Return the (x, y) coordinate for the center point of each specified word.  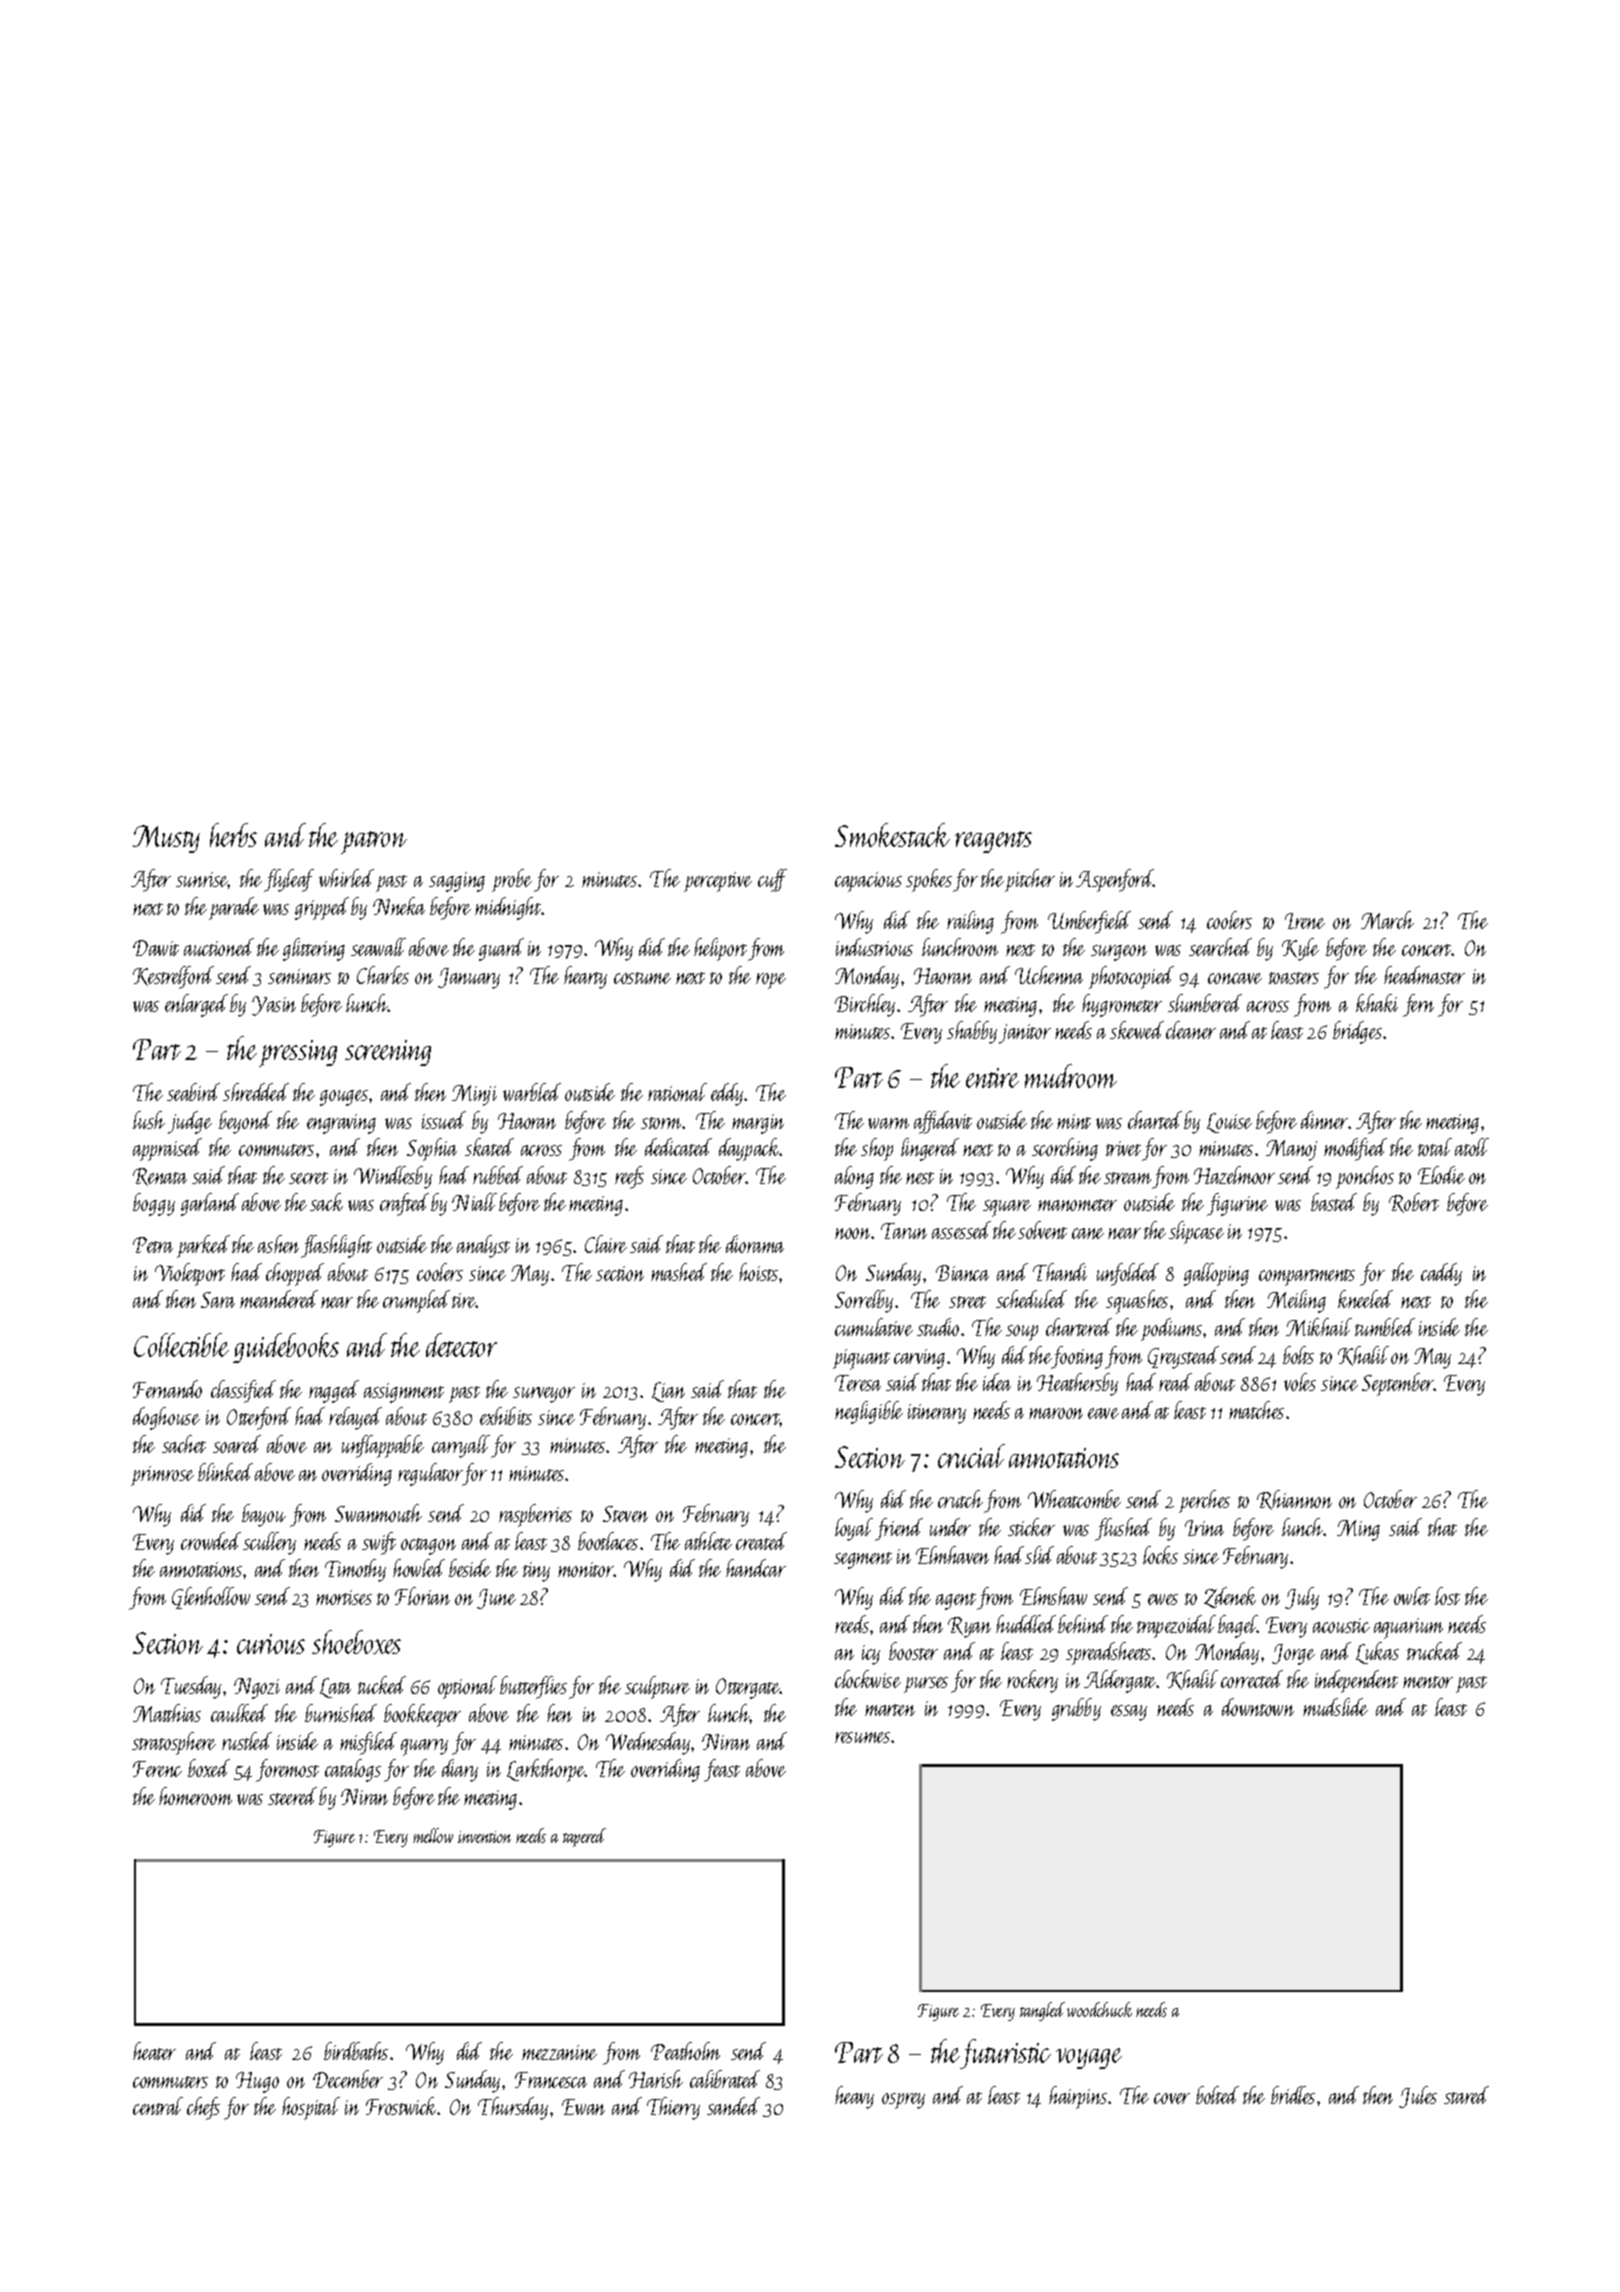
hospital (311, 2108)
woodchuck (1099, 2009)
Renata (160, 1177)
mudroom (1071, 1076)
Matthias (167, 1713)
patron (374, 842)
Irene (1305, 921)
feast (722, 1770)
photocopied (1131, 977)
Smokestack (892, 835)
